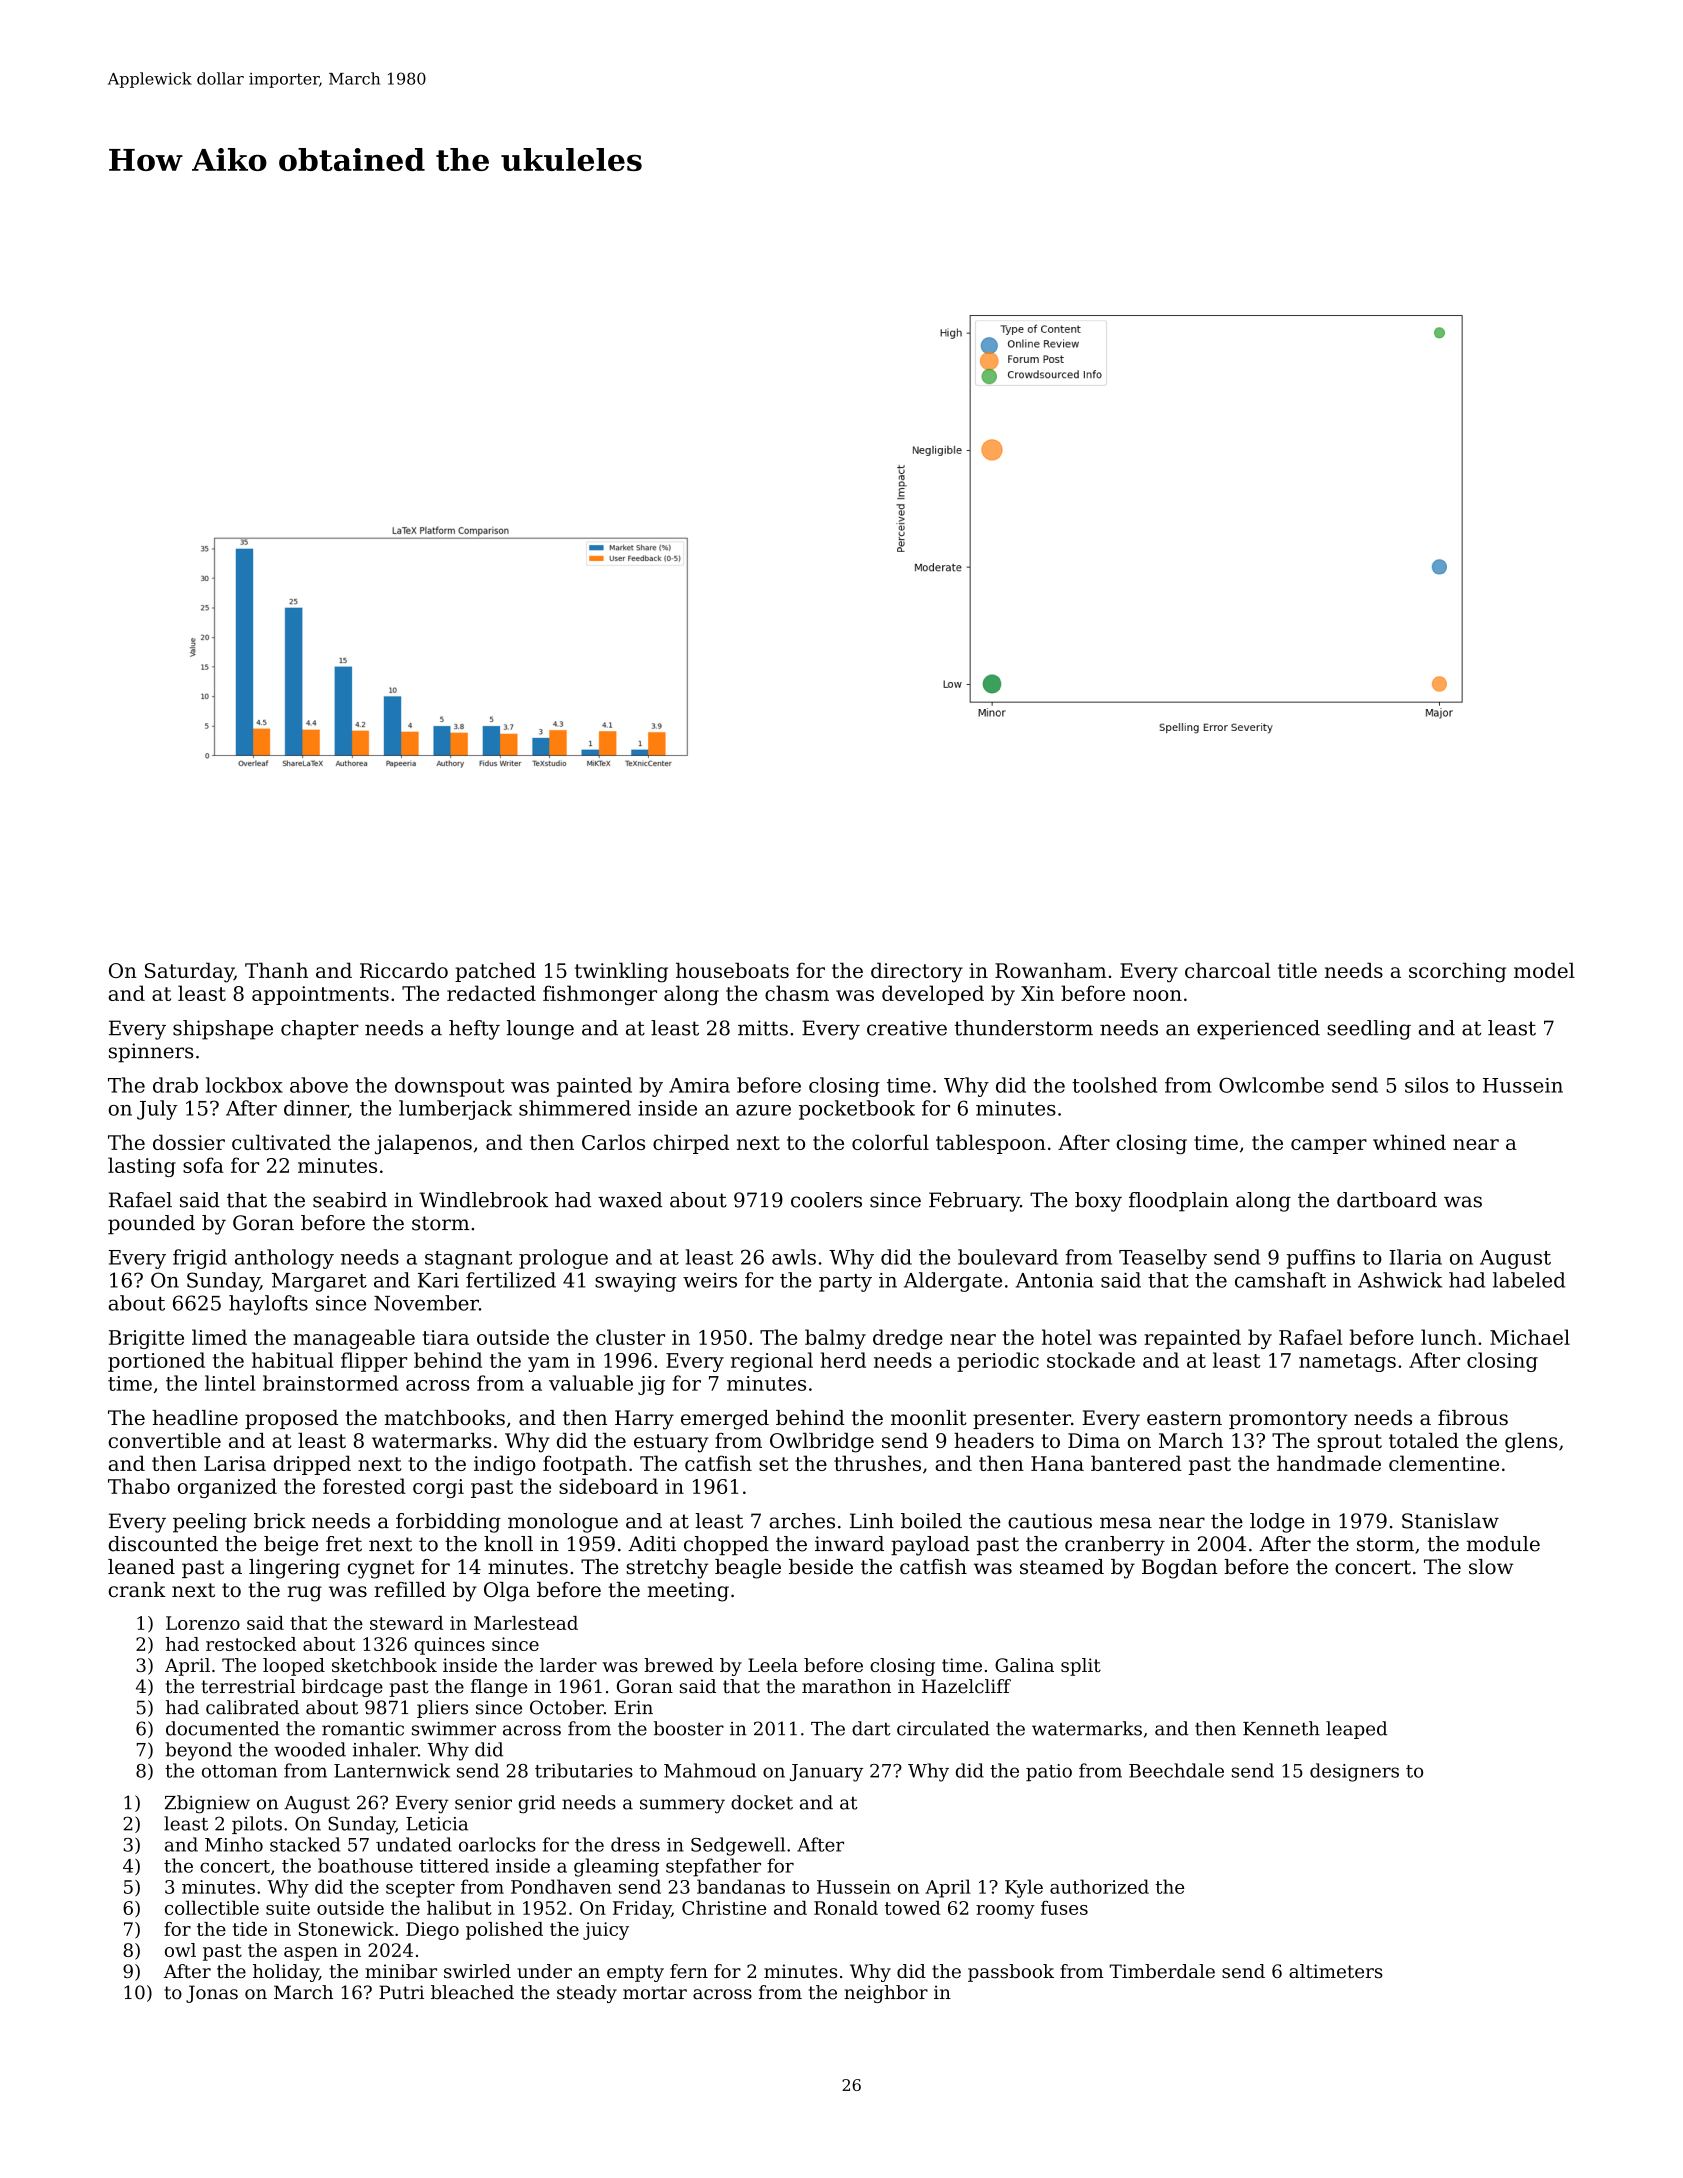 This image has height=2178, width=1683. Describe the element at coordinates (455, 1110) in the image. I see `lumberjack` at that location.
